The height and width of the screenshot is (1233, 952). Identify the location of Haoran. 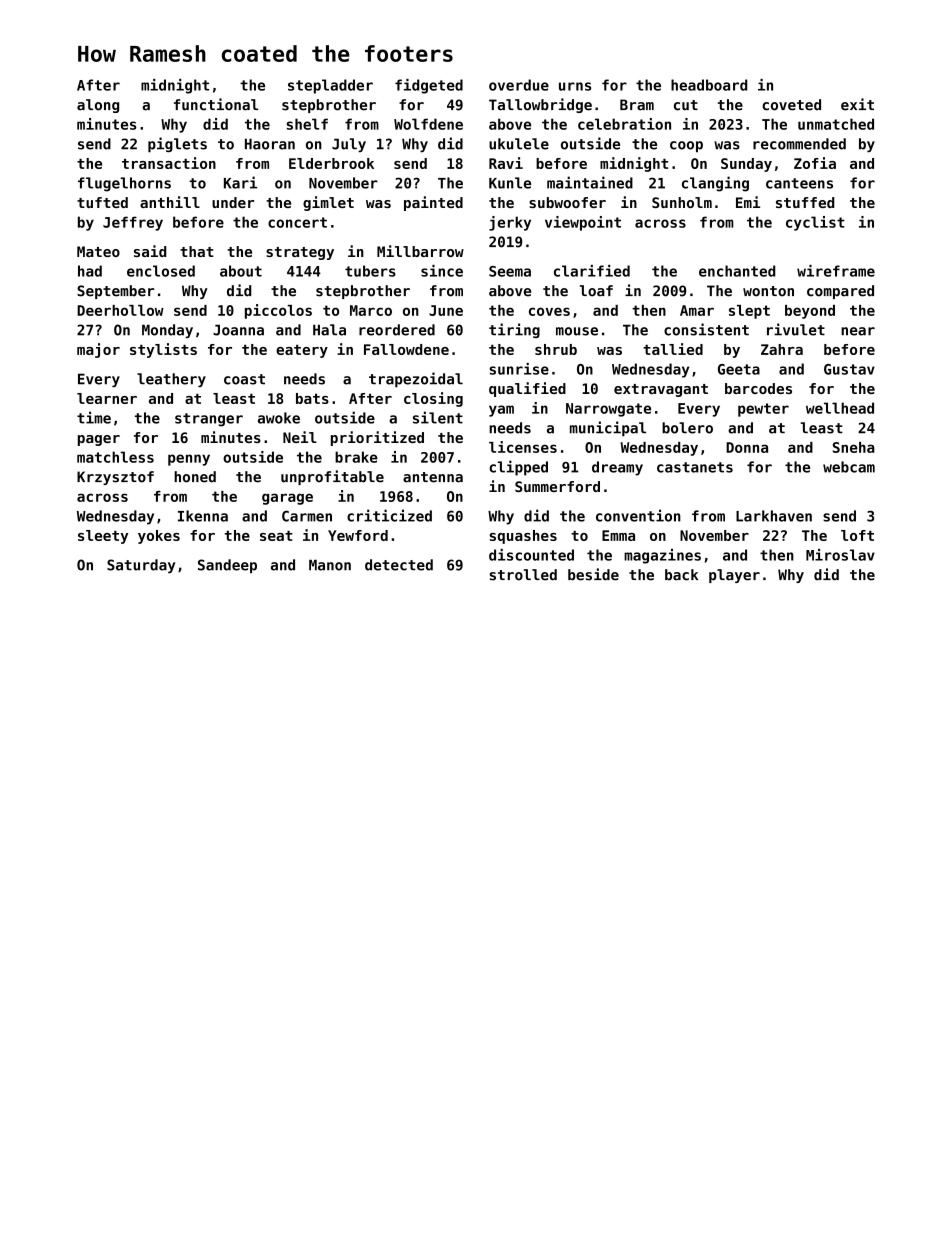
(270, 144).
